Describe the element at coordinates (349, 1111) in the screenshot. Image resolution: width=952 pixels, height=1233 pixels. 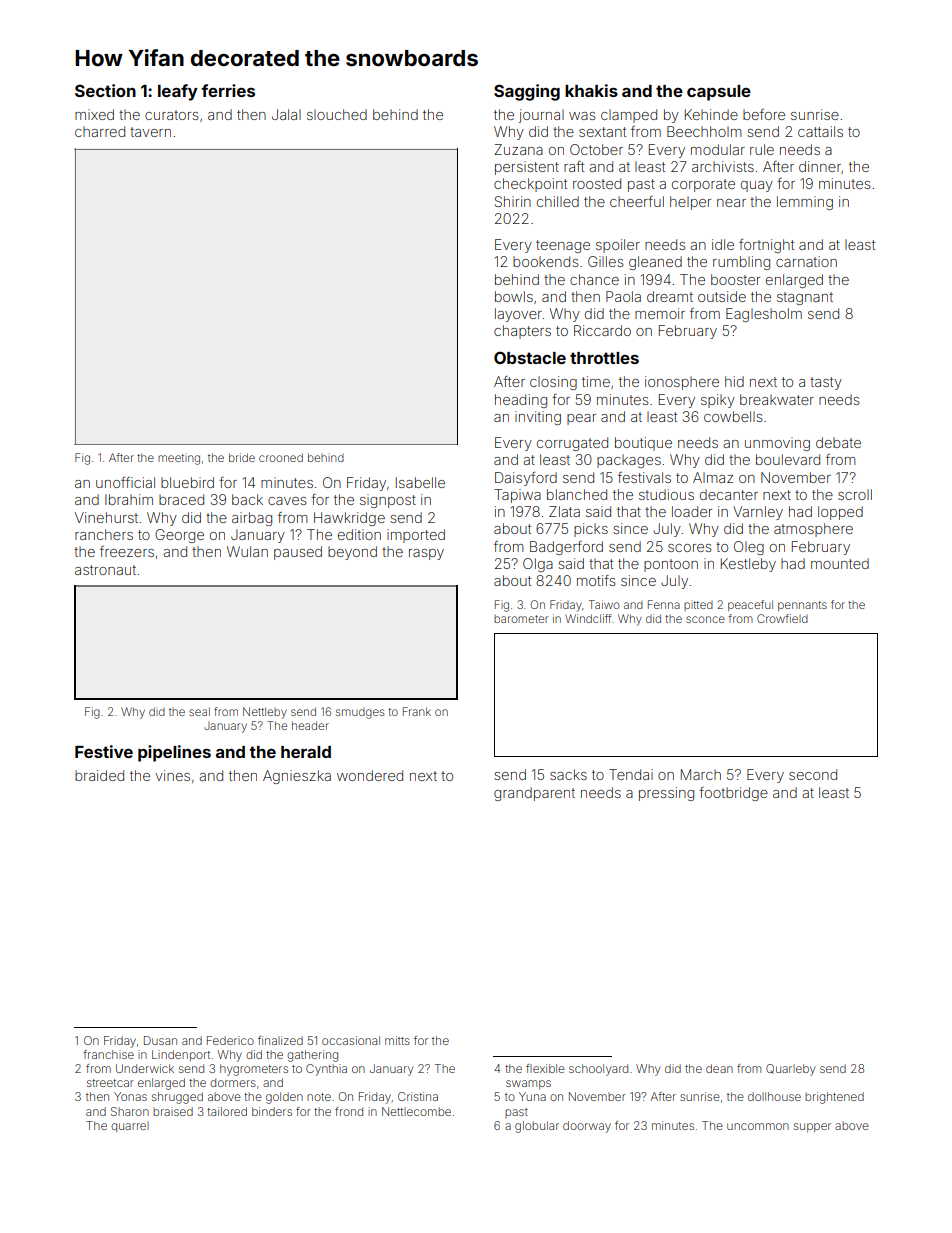
I see `frond` at that location.
